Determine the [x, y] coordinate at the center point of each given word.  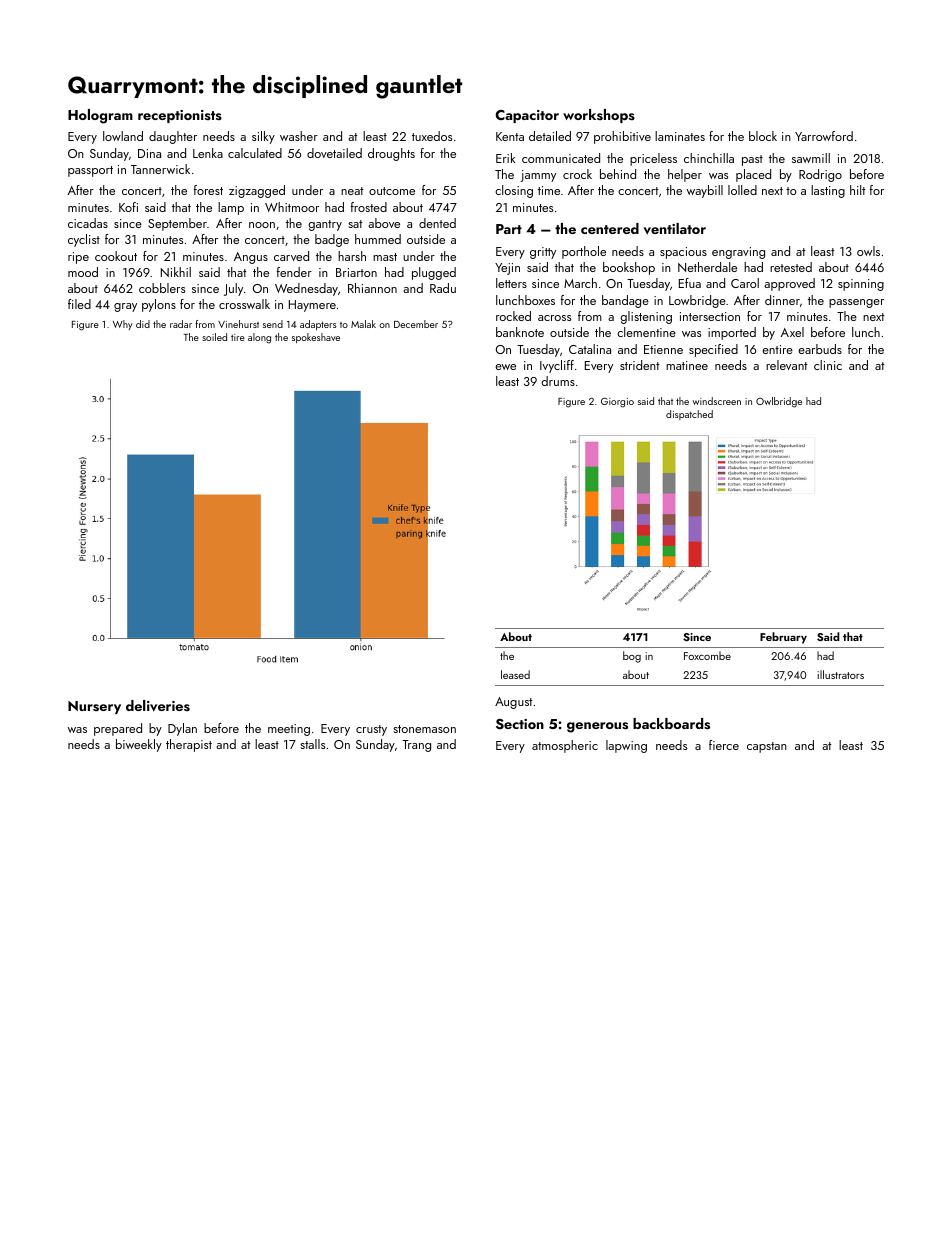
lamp [231, 208]
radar [181, 324]
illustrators [840, 674]
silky [263, 137]
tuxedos [432, 136]
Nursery [94, 707]
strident [639, 365]
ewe [505, 367]
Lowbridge [697, 301]
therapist [189, 745]
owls [868, 251]
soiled [214, 337]
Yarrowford [824, 136]
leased [515, 674]
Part [509, 229]
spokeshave [316, 338]
